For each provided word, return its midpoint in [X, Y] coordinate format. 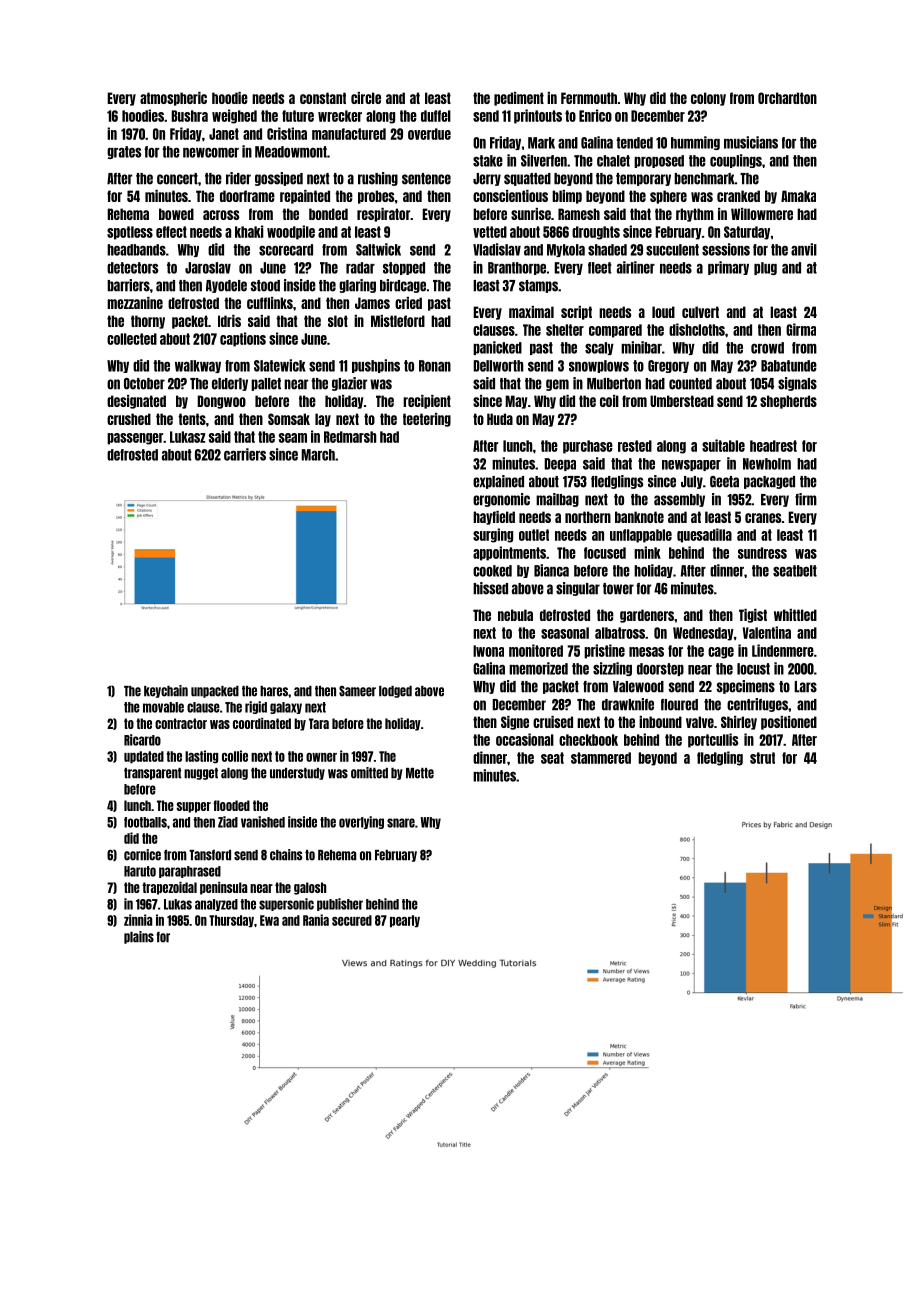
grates [124, 152]
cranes [763, 518]
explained [498, 482]
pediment [519, 99]
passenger [135, 439]
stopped [404, 268]
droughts [596, 233]
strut [762, 758]
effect [171, 232]
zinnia [138, 920]
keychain [166, 691]
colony [708, 99]
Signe [515, 723]
